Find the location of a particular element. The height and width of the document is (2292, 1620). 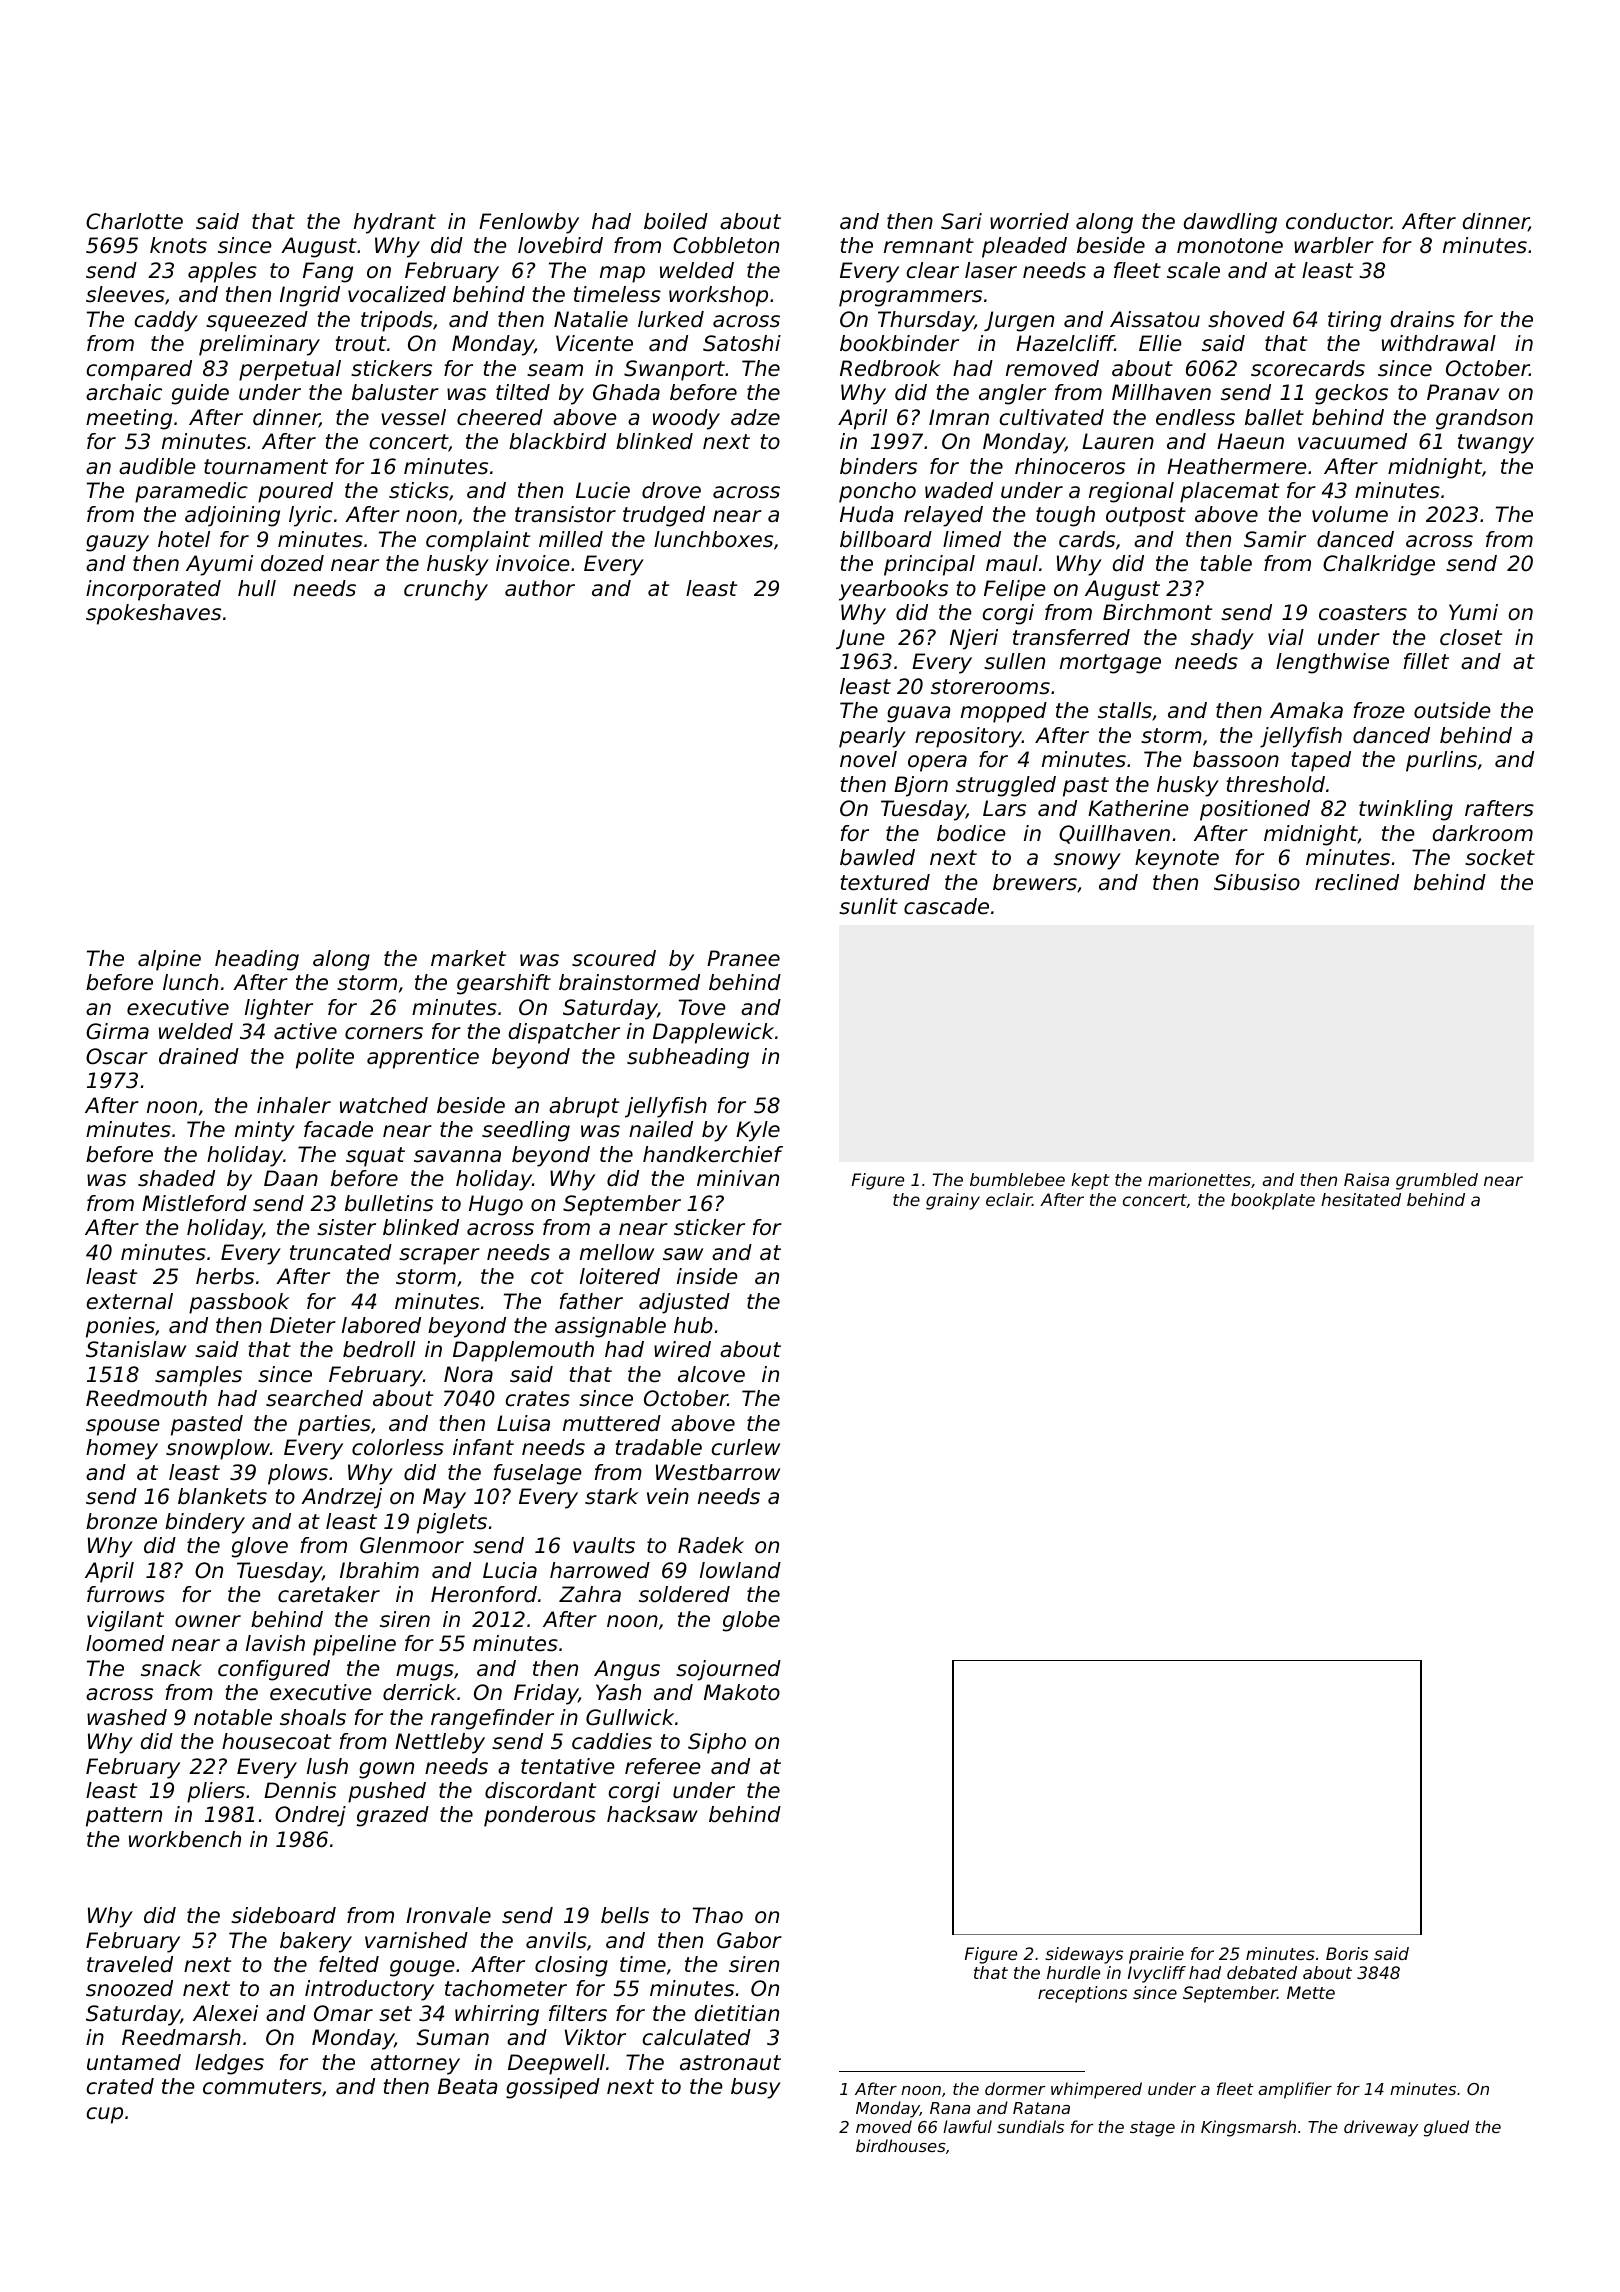

bronze is located at coordinates (121, 1521).
